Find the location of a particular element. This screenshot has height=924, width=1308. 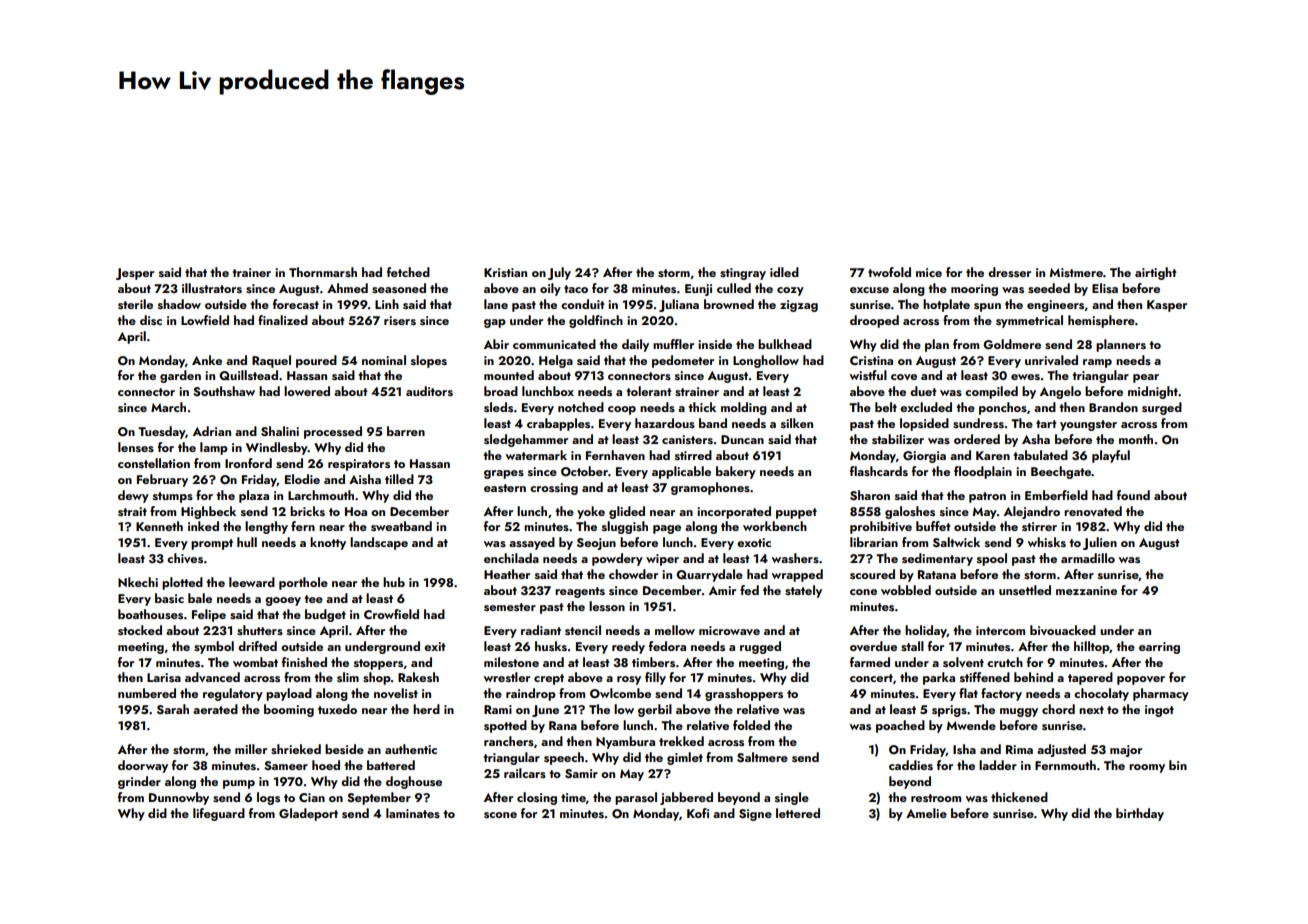

Mistmere is located at coordinates (1076, 272).
